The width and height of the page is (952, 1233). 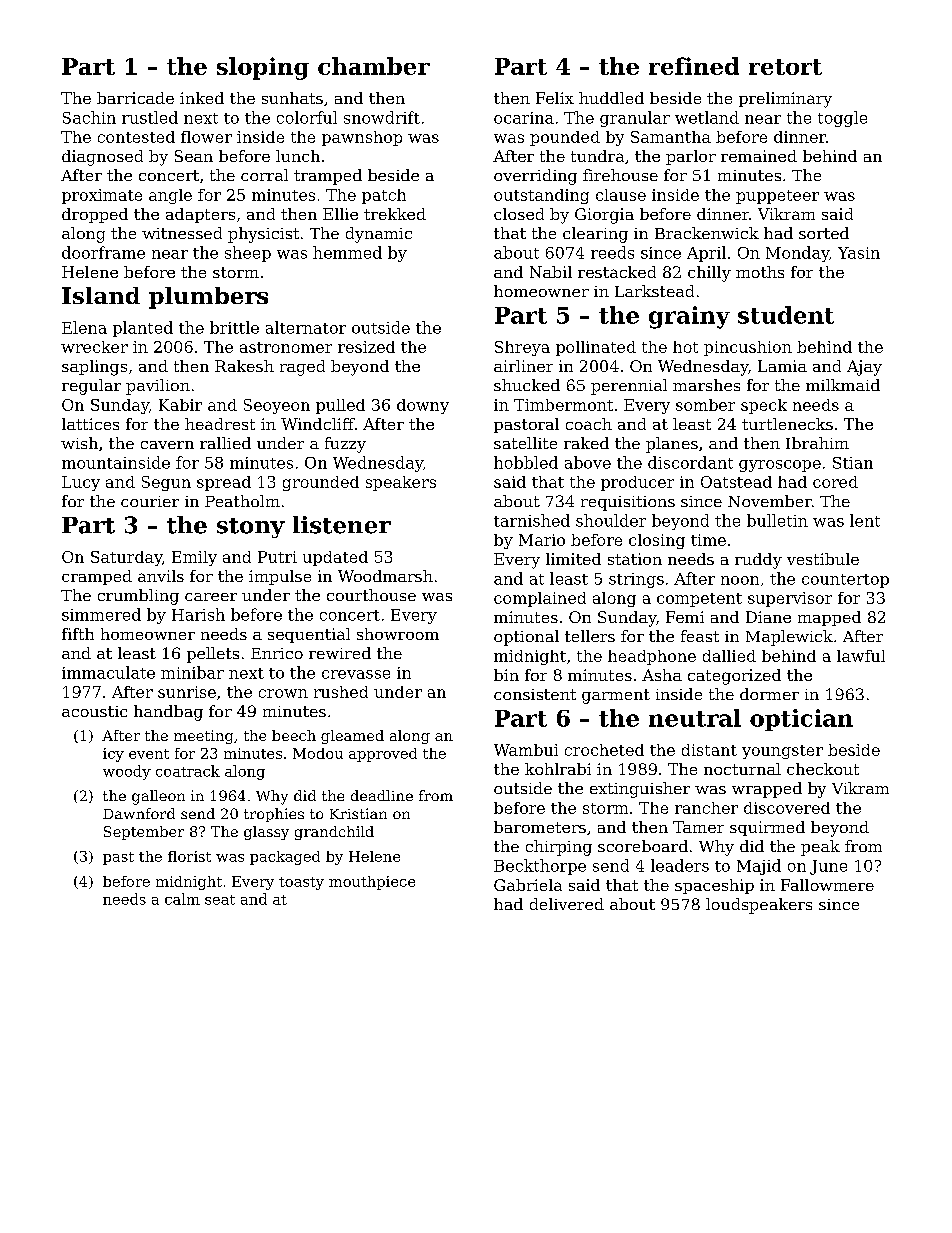 What do you see at coordinates (208, 298) in the page?
I see `plumbers` at bounding box center [208, 298].
